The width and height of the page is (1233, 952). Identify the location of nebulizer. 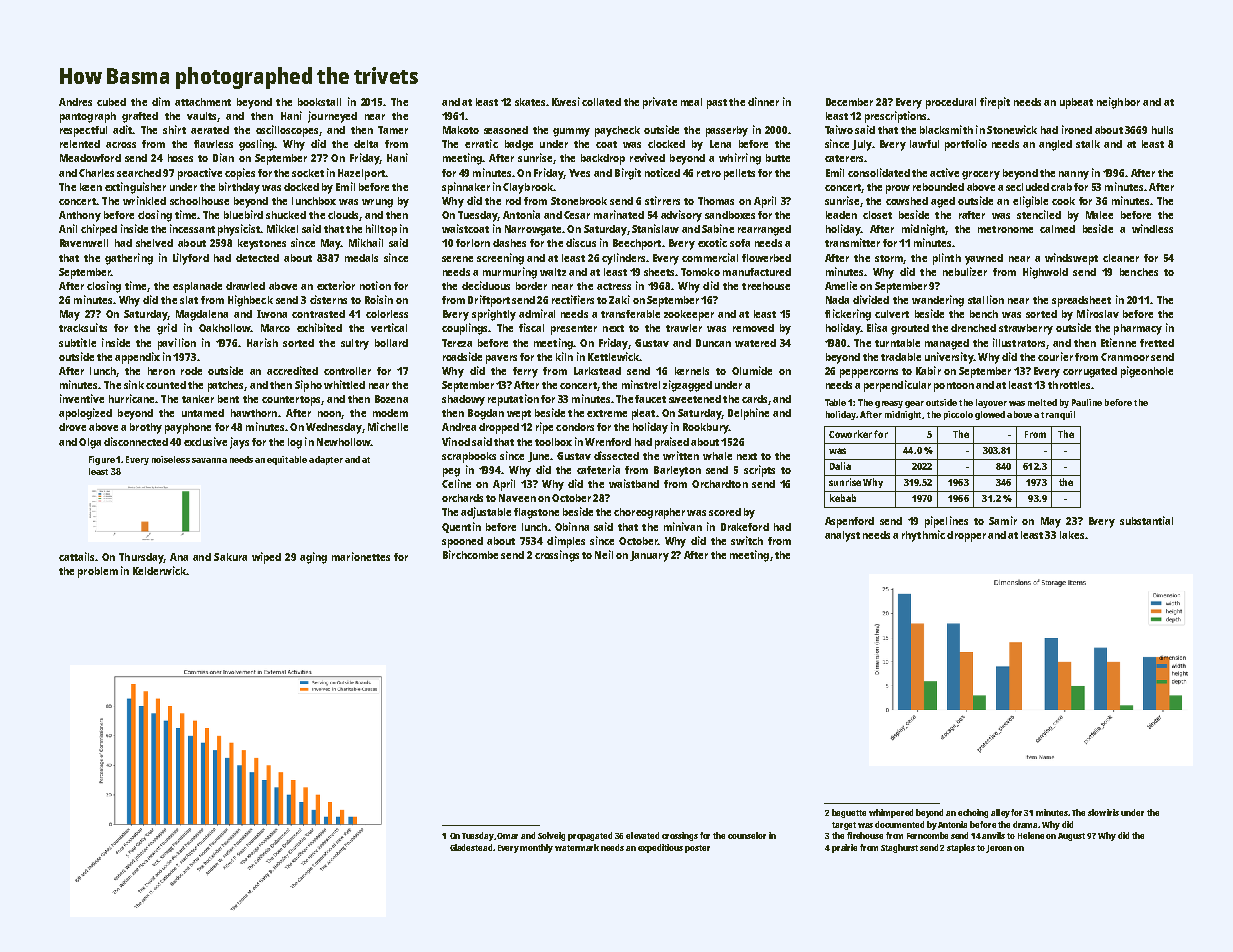
(965, 271).
